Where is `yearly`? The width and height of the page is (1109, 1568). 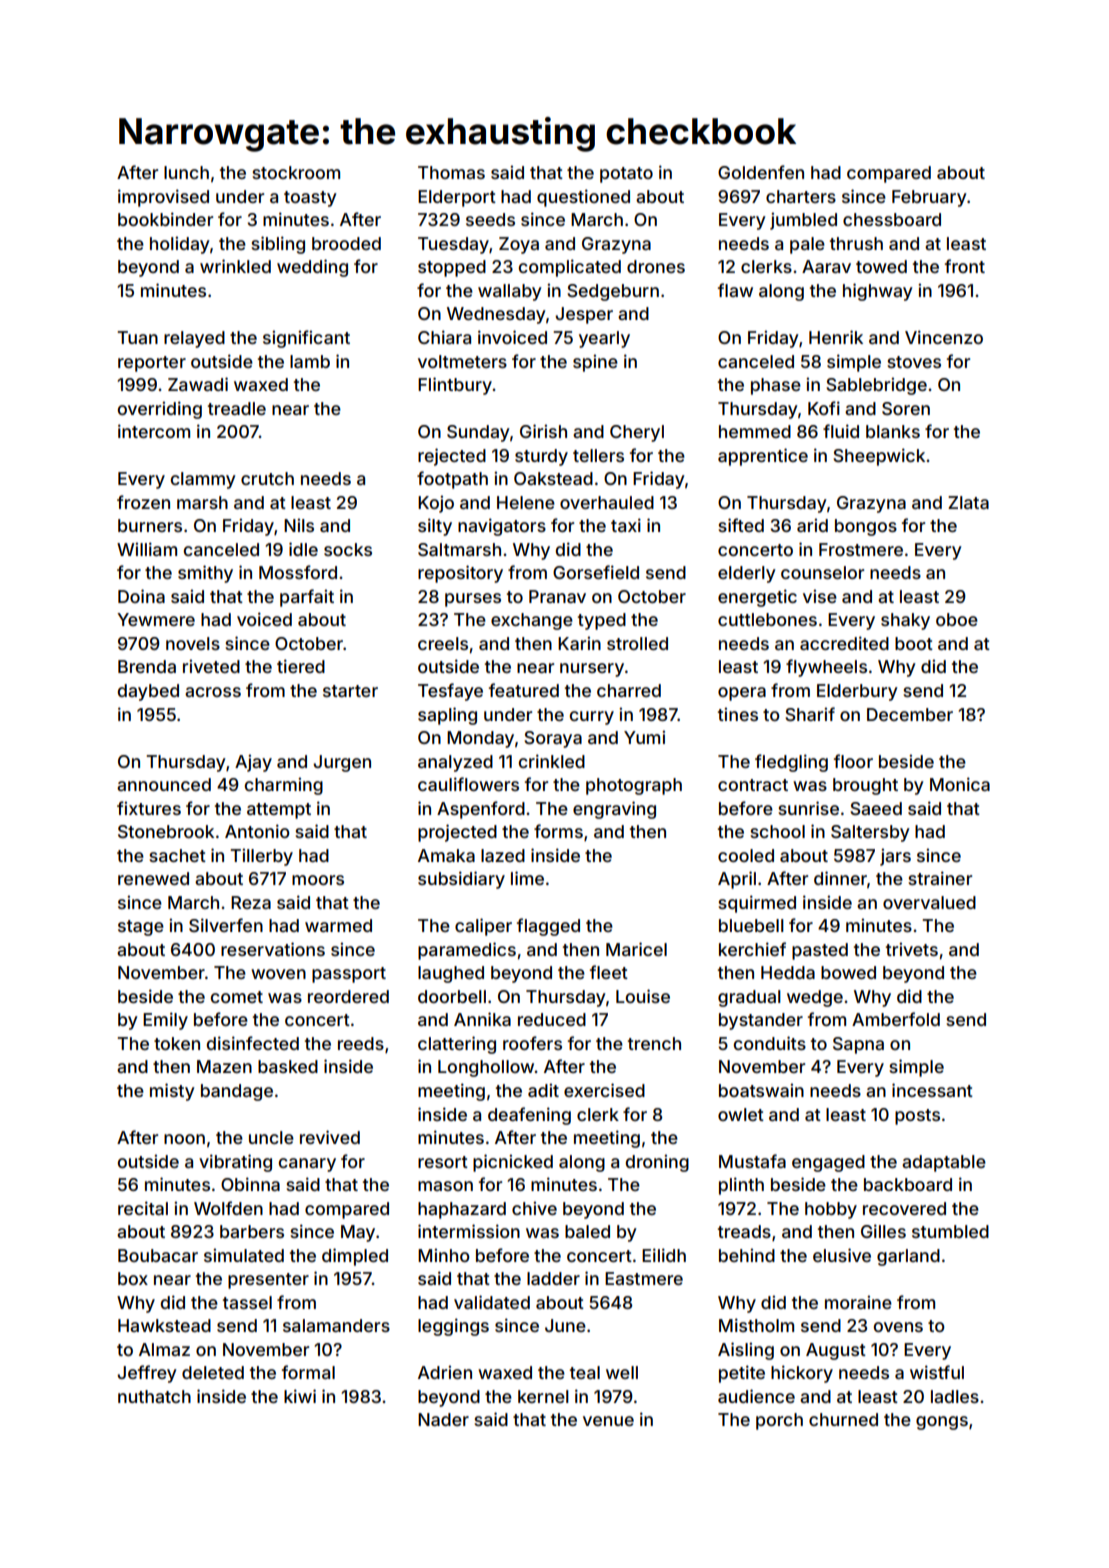
yearly is located at coordinates (604, 339).
